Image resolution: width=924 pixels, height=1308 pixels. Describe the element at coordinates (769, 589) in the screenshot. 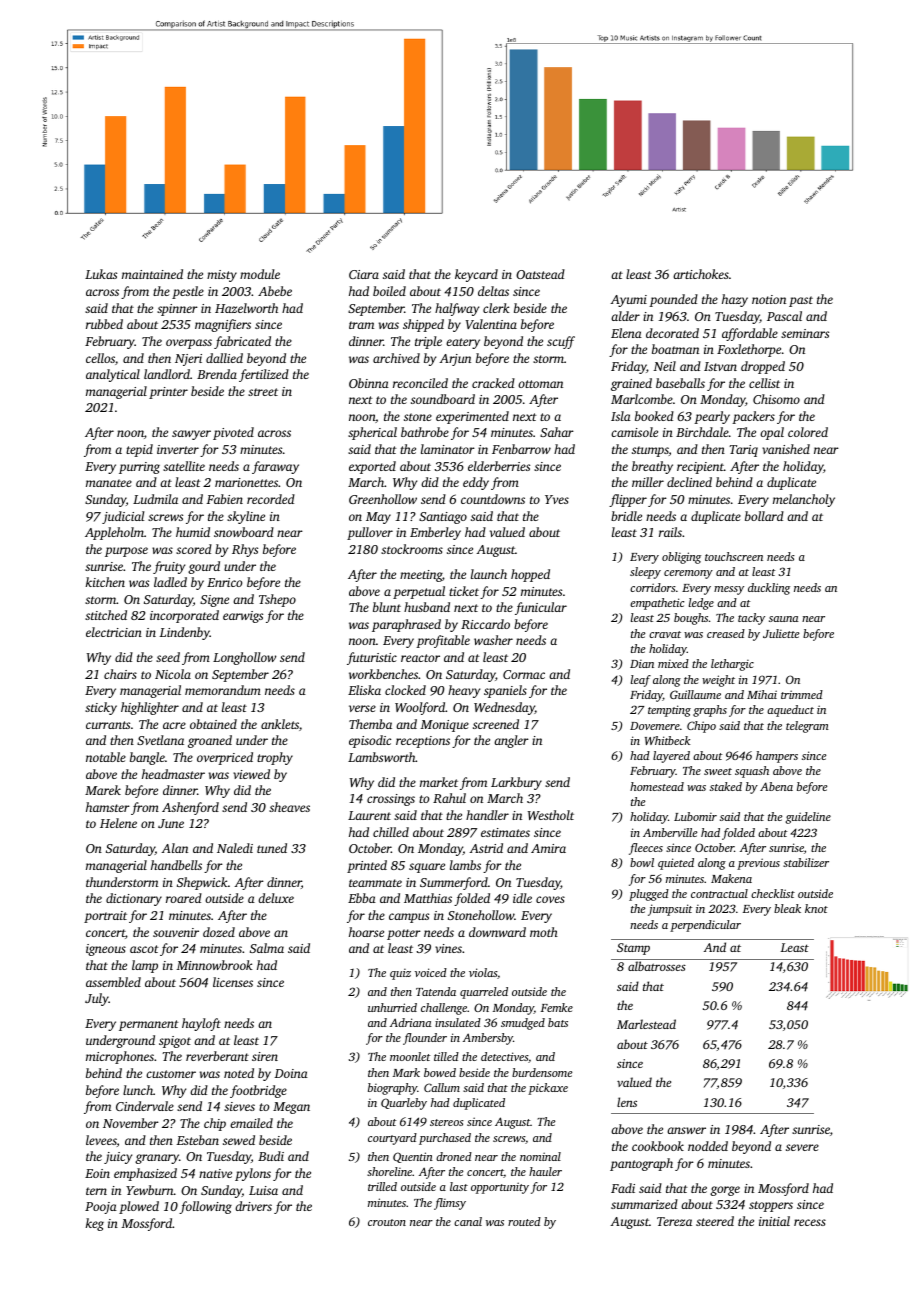

I see `duckling` at that location.
